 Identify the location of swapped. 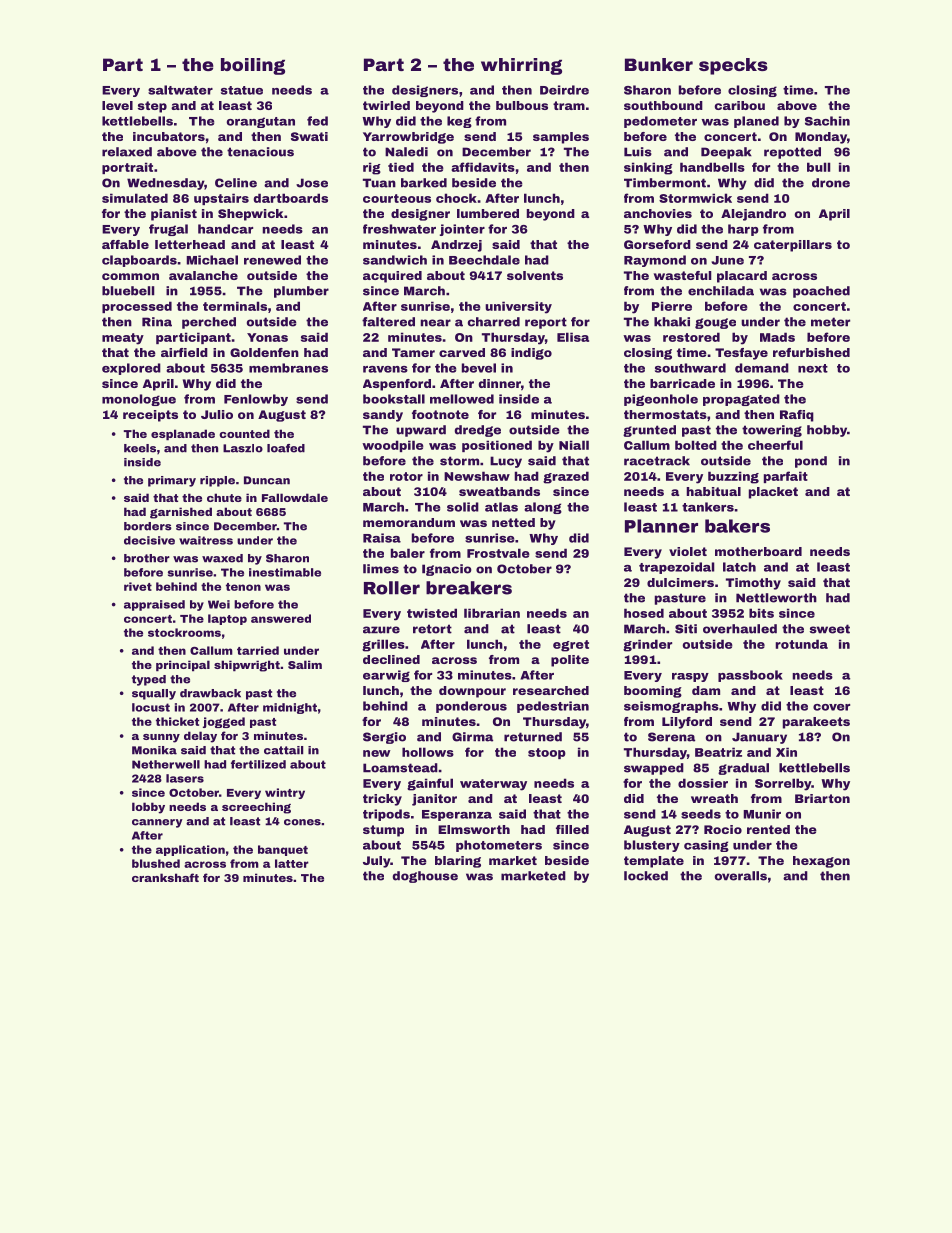
(654, 769).
